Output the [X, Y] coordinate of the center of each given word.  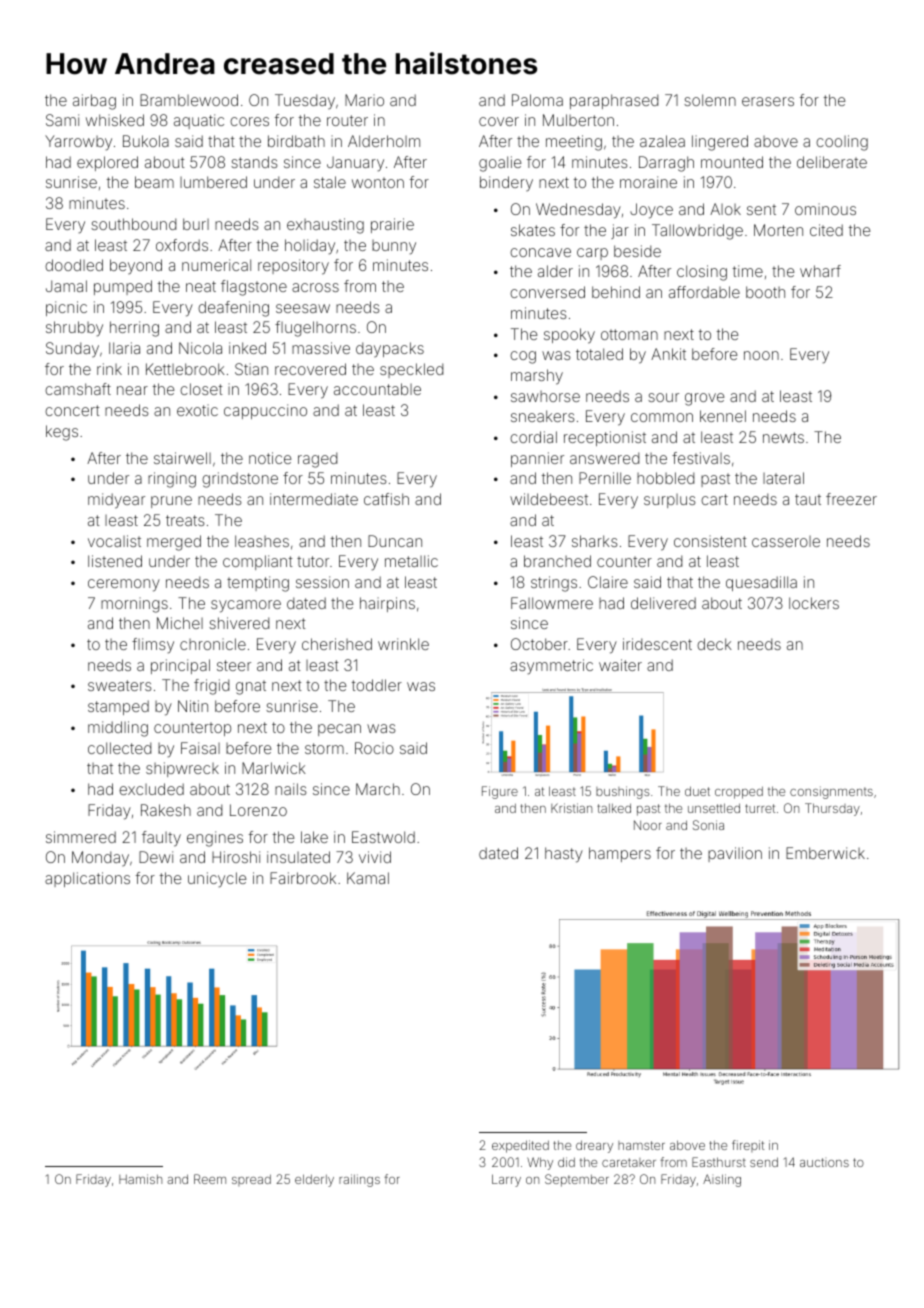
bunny [394, 247]
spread [251, 1180]
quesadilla [761, 583]
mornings [134, 605]
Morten [778, 230]
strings [554, 584]
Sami [62, 120]
